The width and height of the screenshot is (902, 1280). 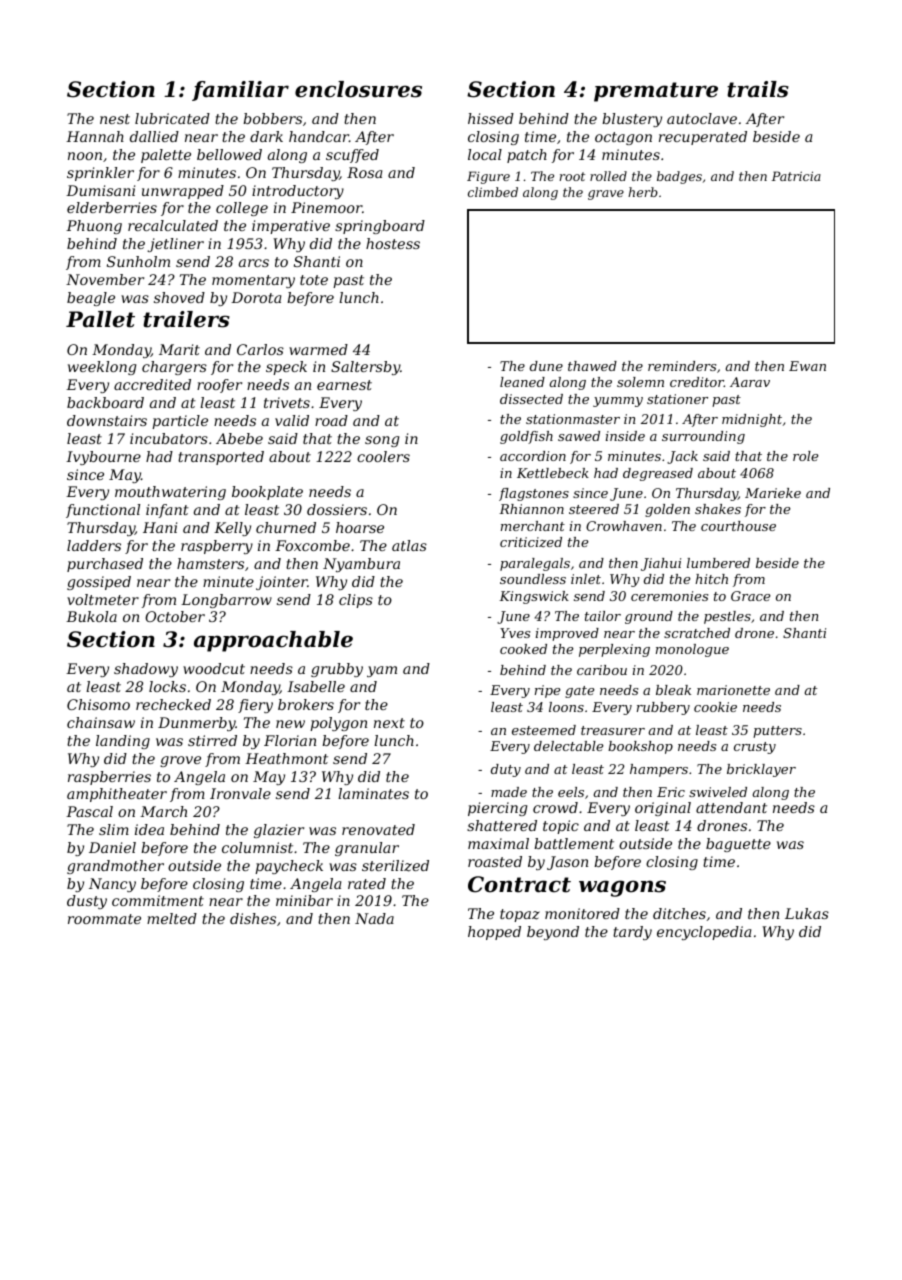 What do you see at coordinates (240, 91) in the screenshot?
I see `familiar` at bounding box center [240, 91].
